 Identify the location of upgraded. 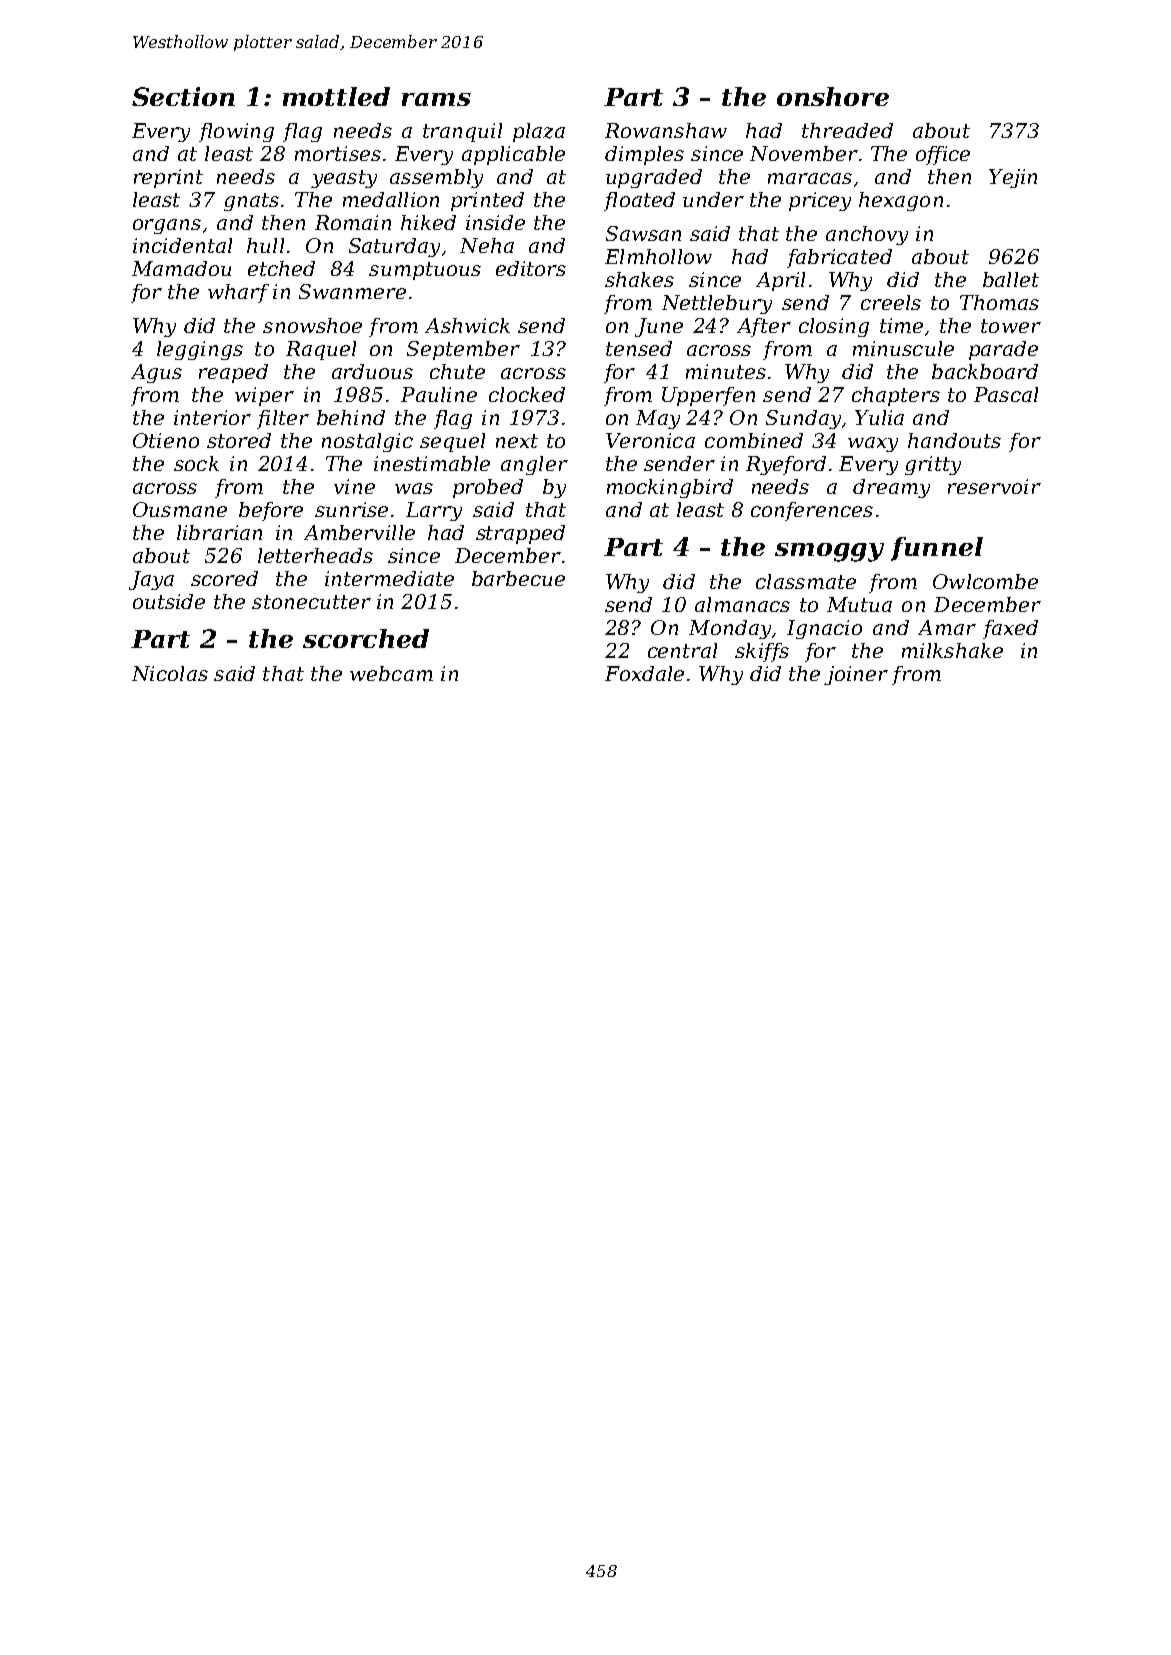
(654, 178).
